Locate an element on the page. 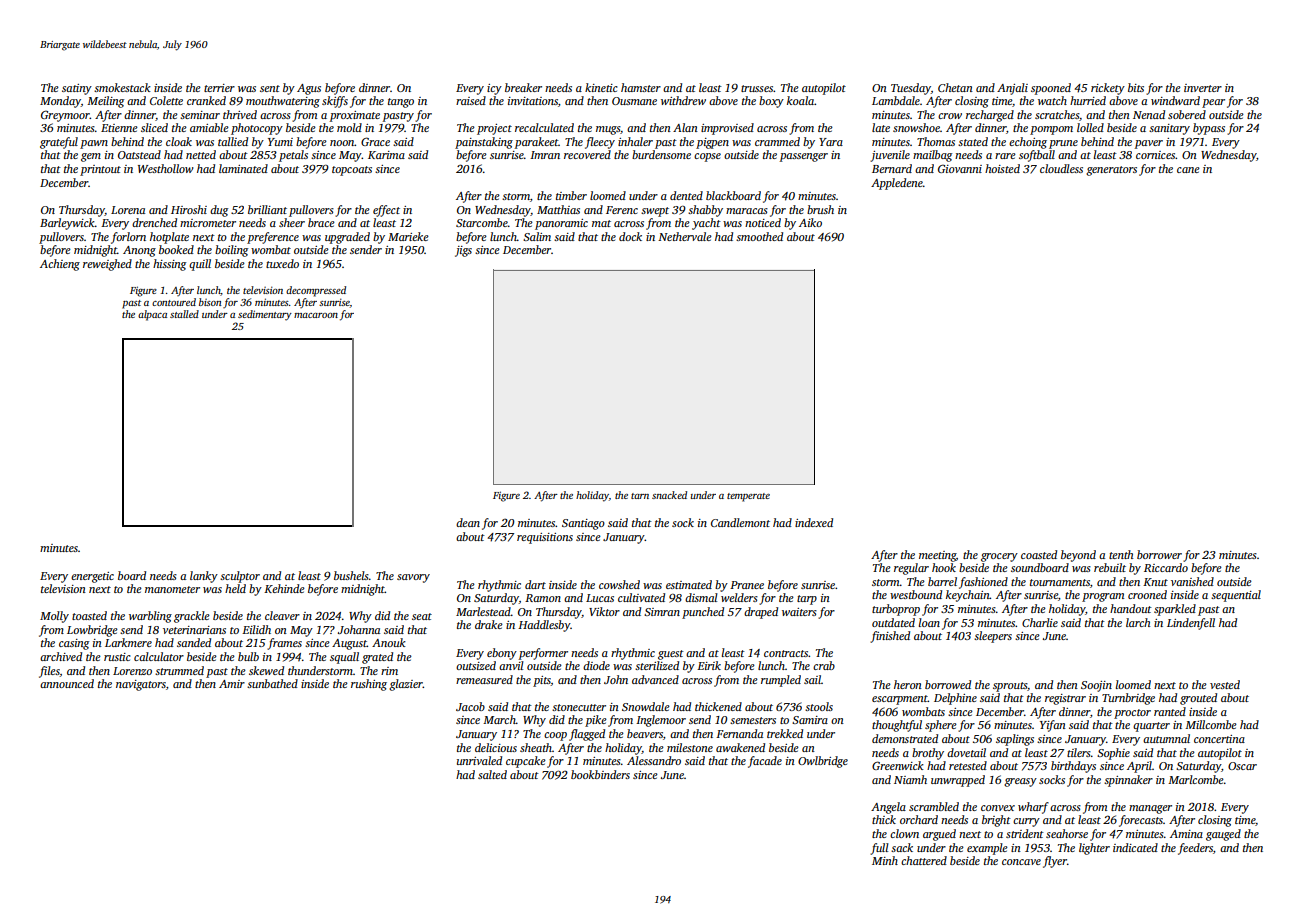 The width and height of the image is (1308, 924). beyond is located at coordinates (1078, 556).
